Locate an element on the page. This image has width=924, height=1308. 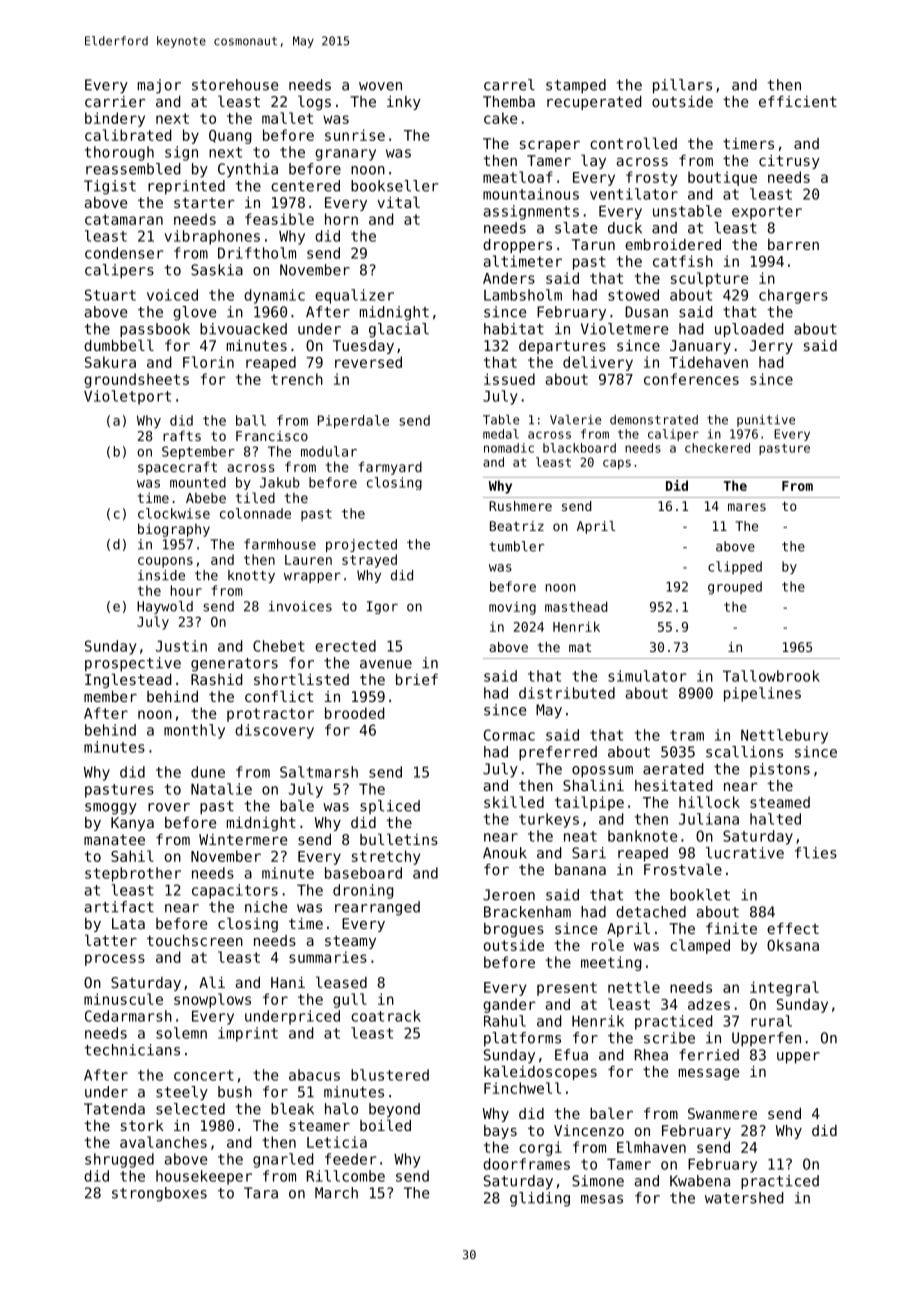
snowplows is located at coordinates (212, 1000).
